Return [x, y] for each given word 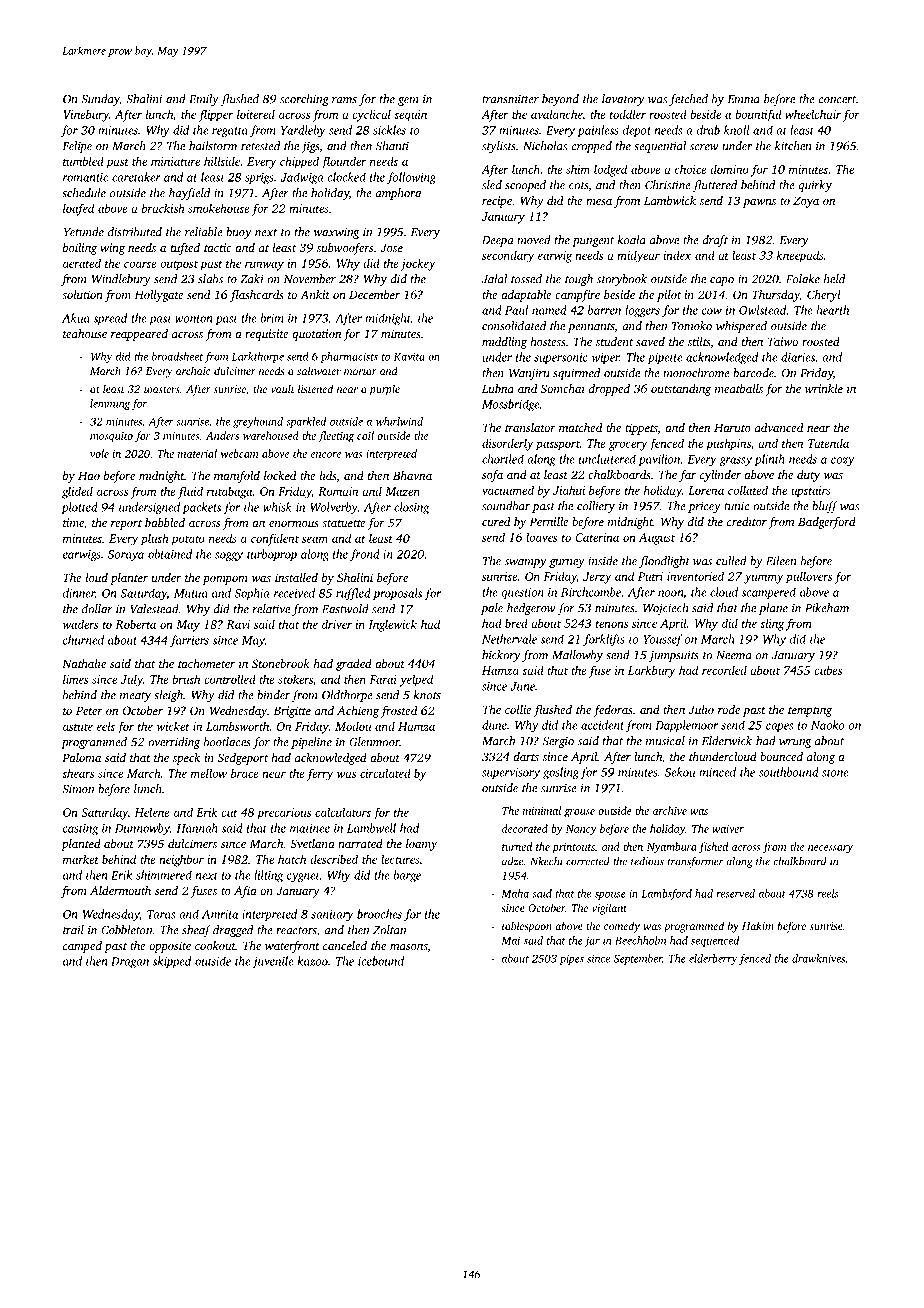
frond [365, 555]
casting [80, 829]
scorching [304, 100]
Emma [744, 99]
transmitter [510, 99]
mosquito [111, 437]
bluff [825, 507]
